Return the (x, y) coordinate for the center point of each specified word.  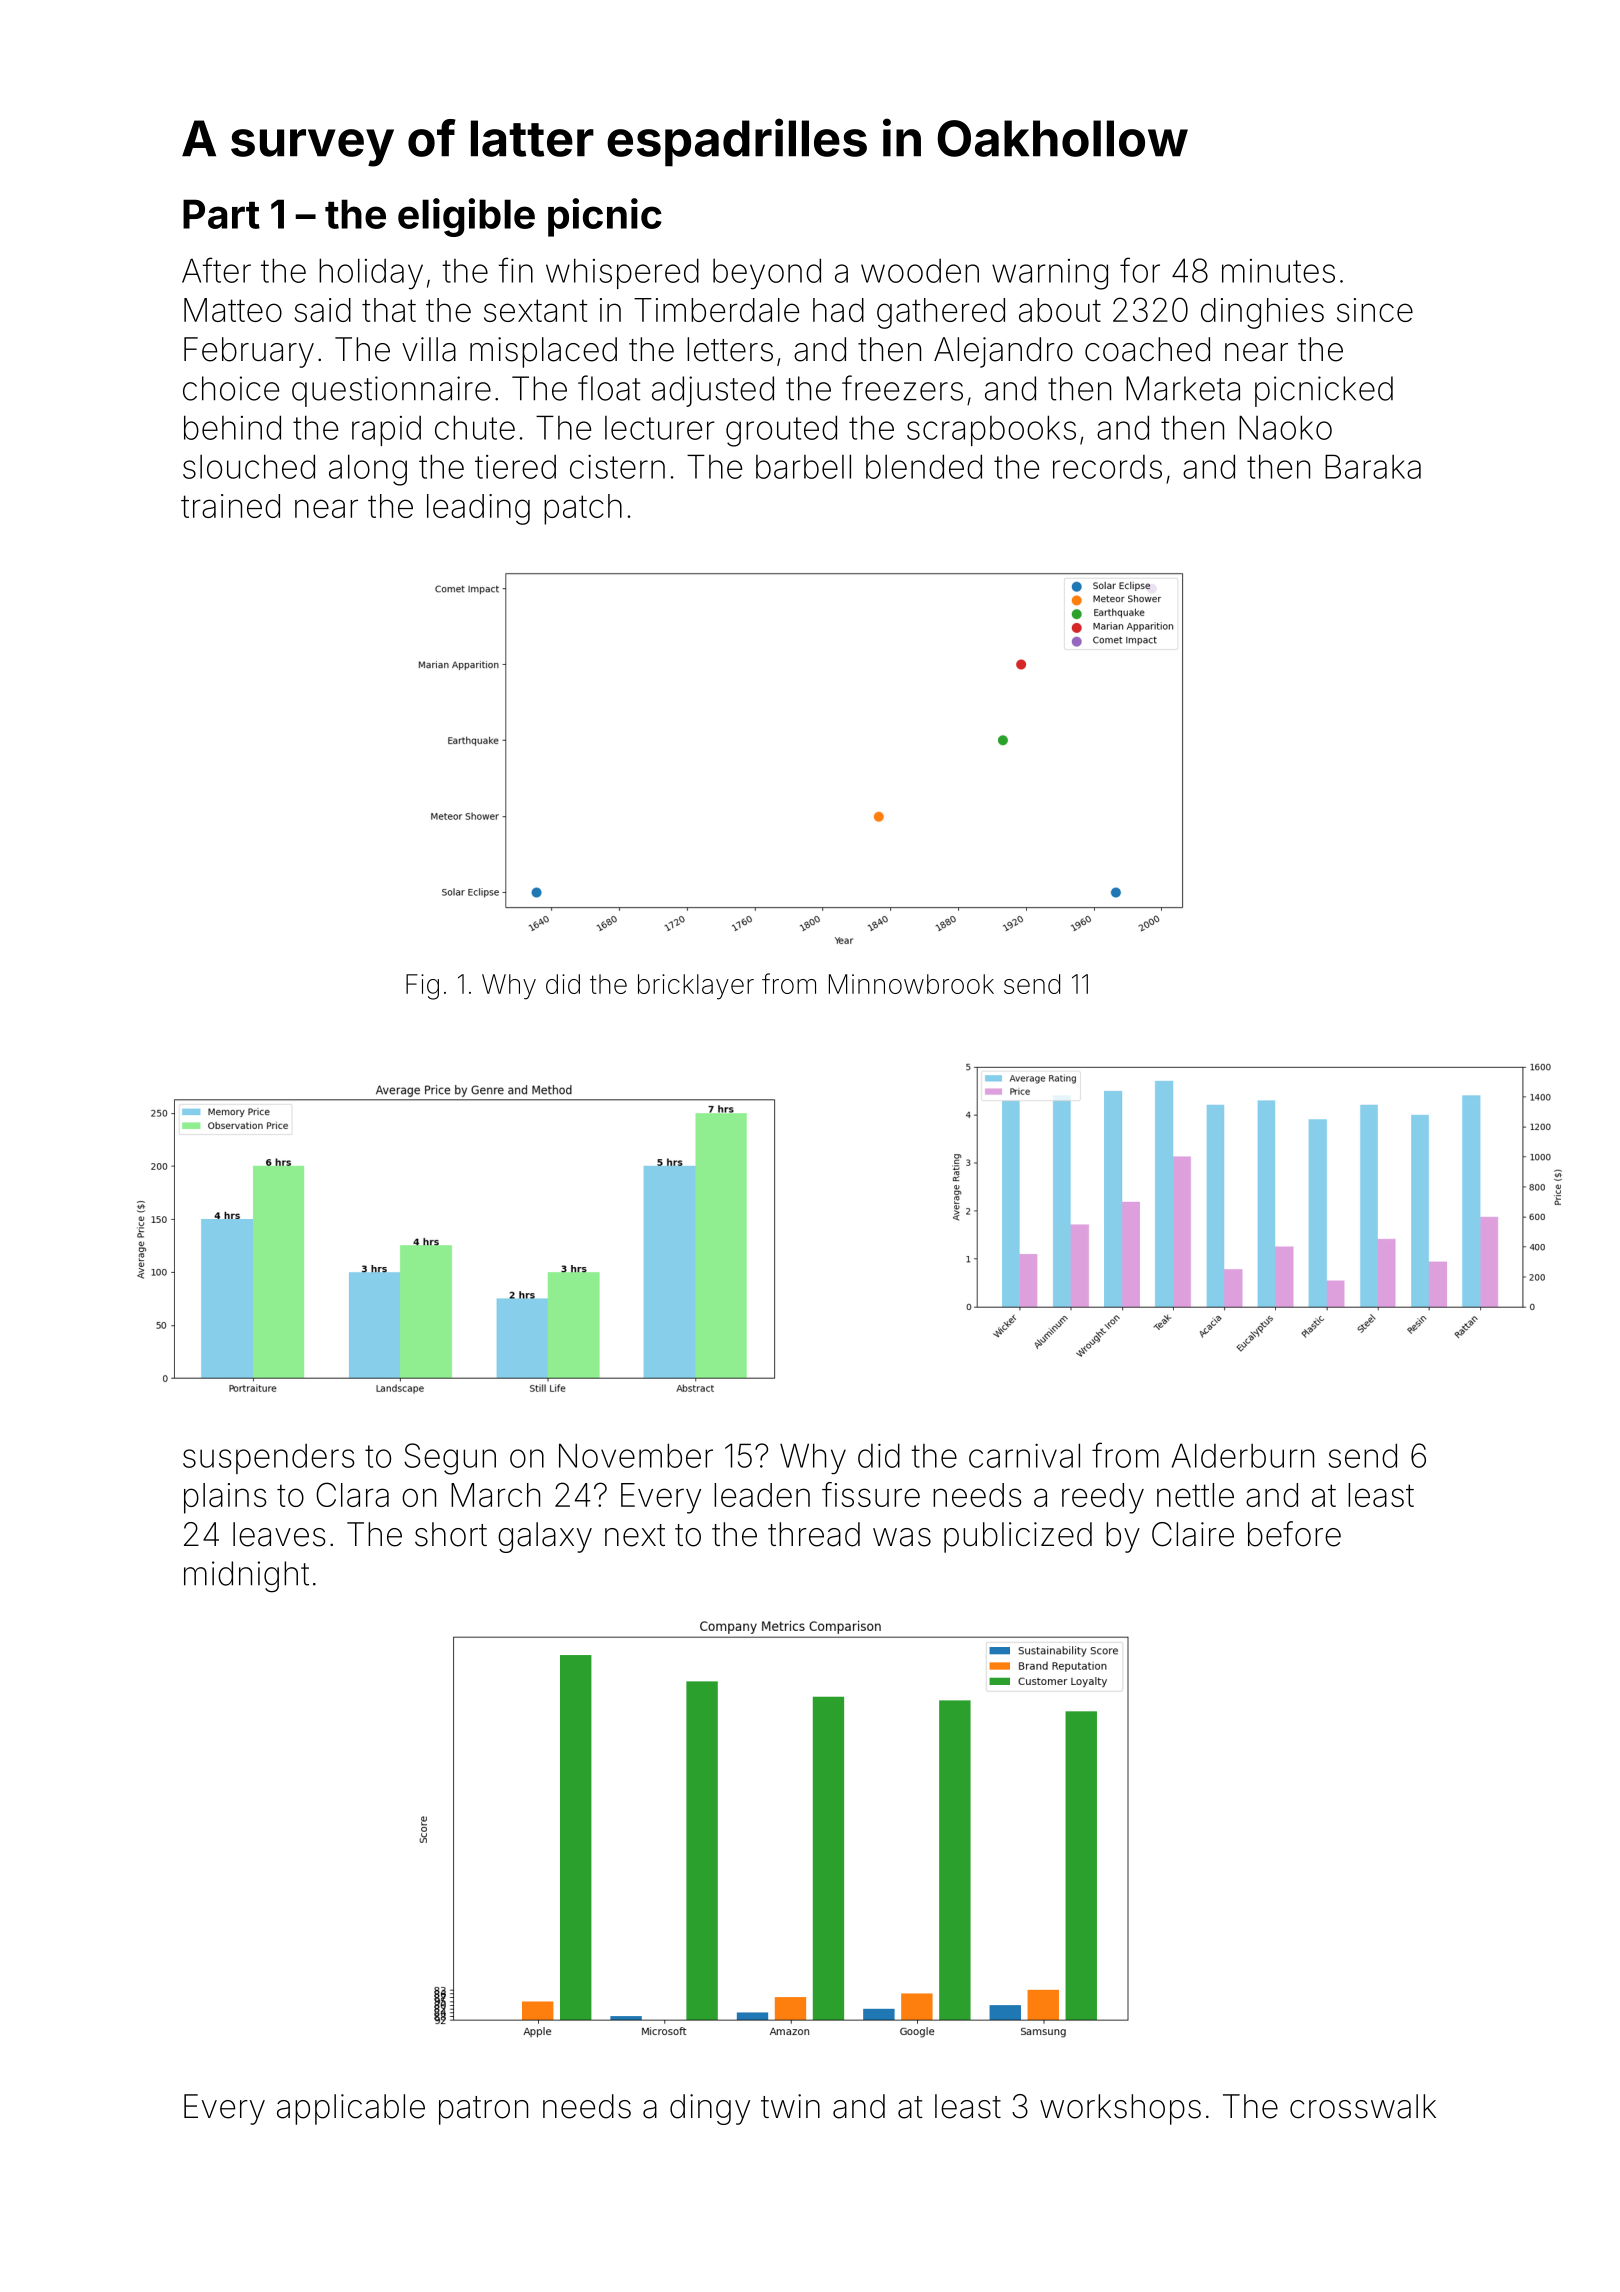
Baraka (1373, 466)
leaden (762, 1495)
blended (924, 466)
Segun (450, 1459)
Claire (1193, 1534)
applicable (351, 2109)
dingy (710, 2109)
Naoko (1285, 427)
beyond (767, 274)
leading (478, 509)
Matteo (233, 310)
